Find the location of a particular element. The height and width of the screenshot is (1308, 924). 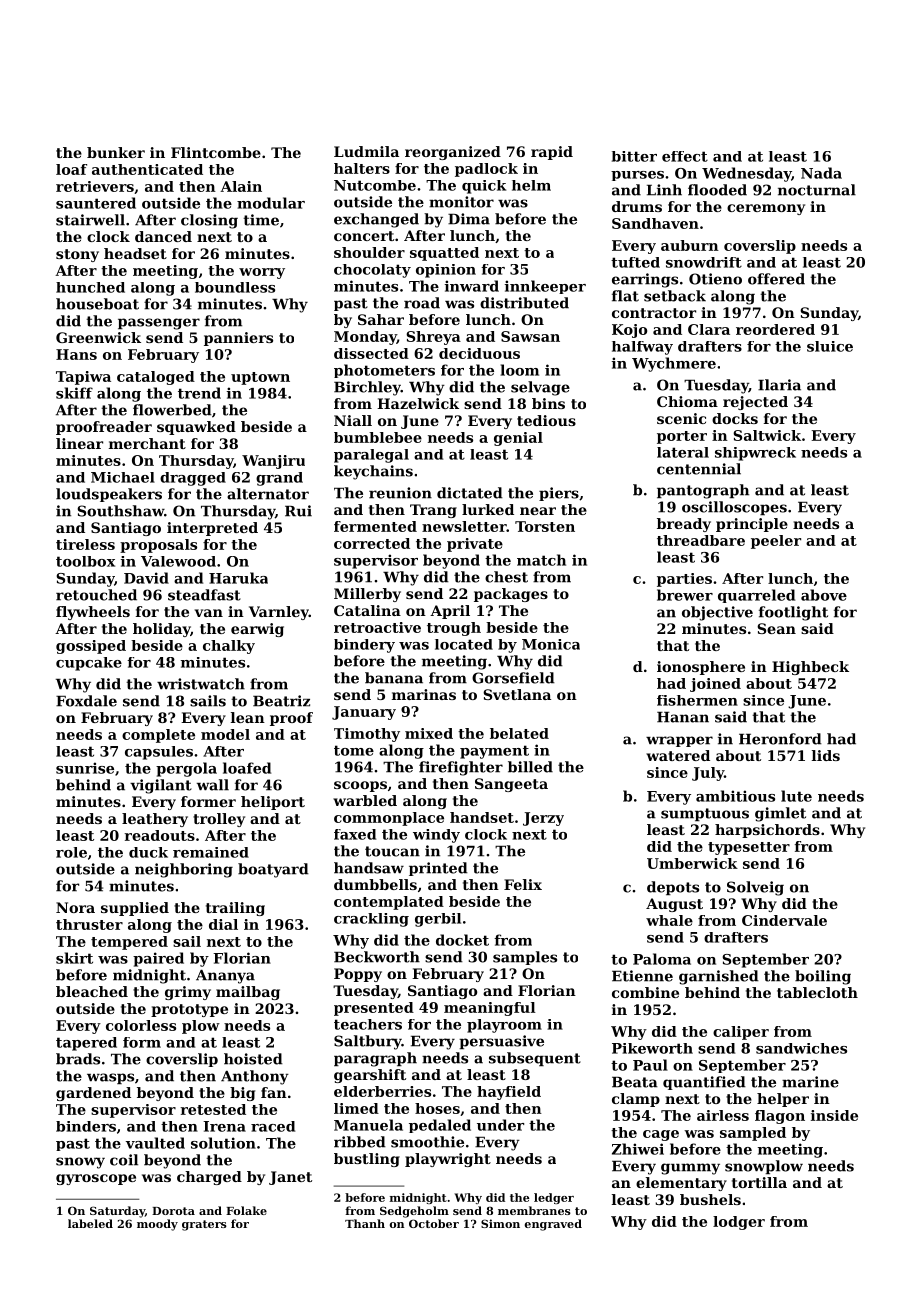

October is located at coordinates (434, 1223).
